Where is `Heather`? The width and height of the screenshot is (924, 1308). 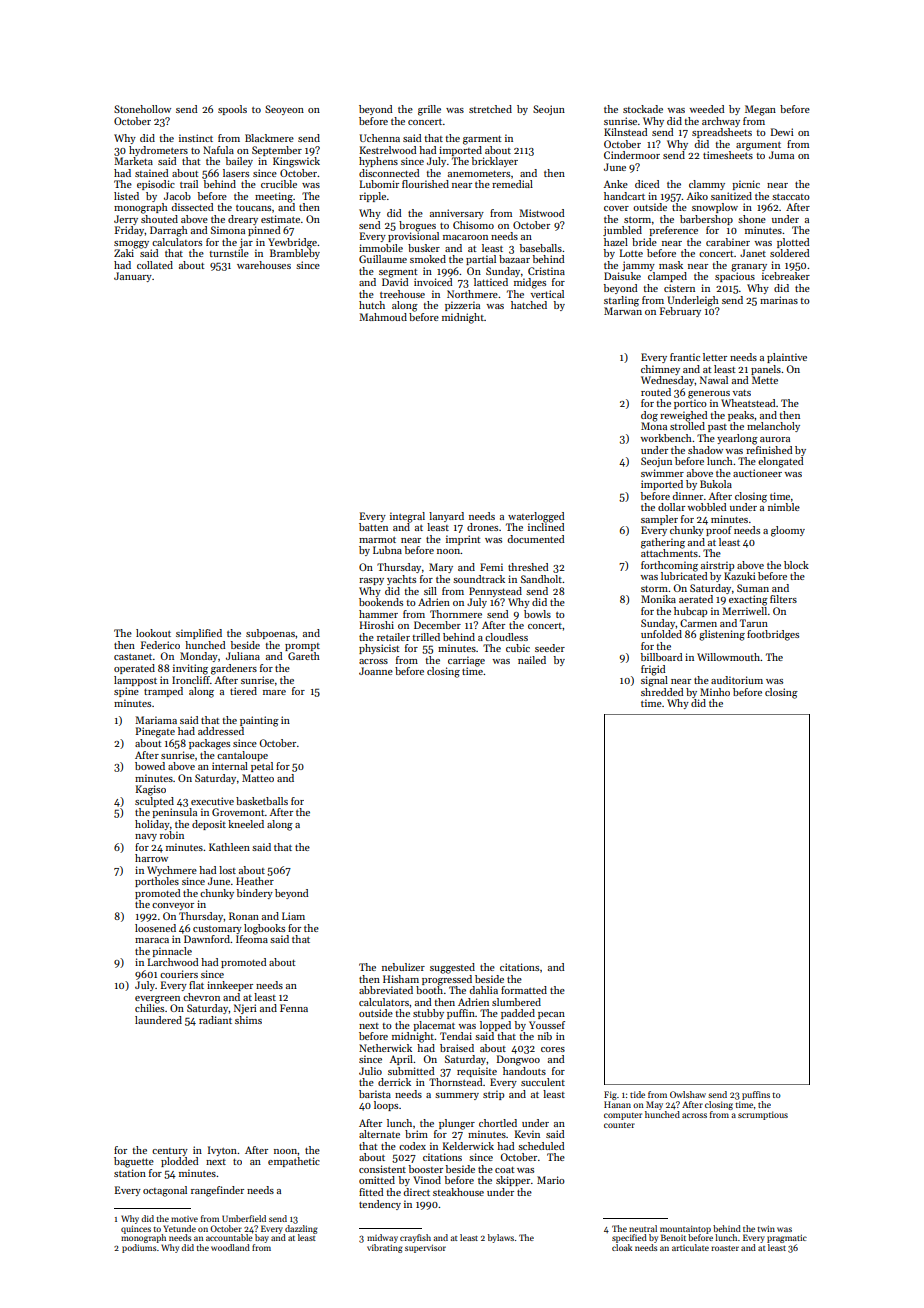
Heather is located at coordinates (255, 881).
